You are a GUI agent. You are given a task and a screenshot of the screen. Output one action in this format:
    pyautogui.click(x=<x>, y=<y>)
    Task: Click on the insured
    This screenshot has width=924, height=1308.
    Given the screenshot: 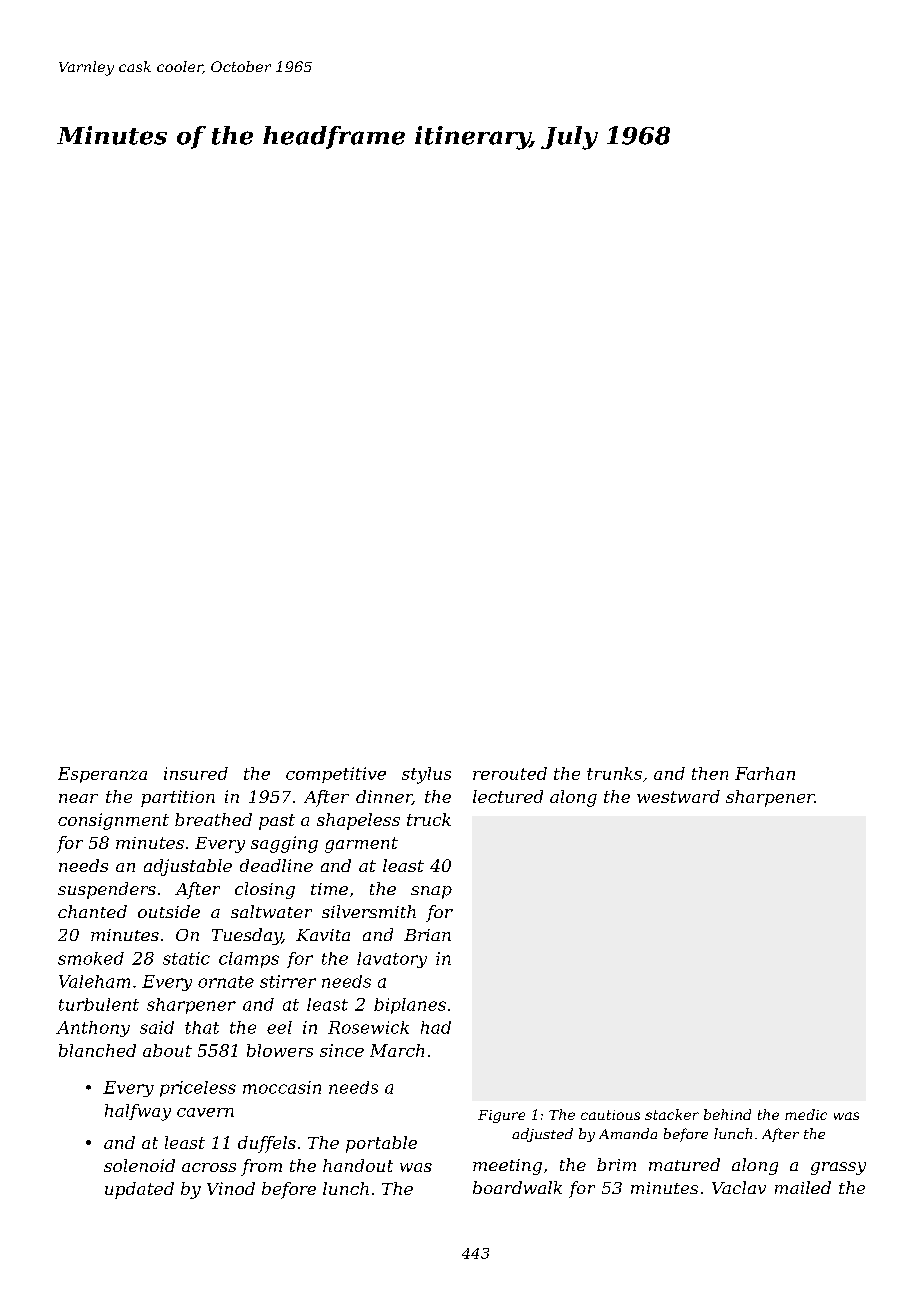 What is the action you would take?
    pyautogui.click(x=196, y=773)
